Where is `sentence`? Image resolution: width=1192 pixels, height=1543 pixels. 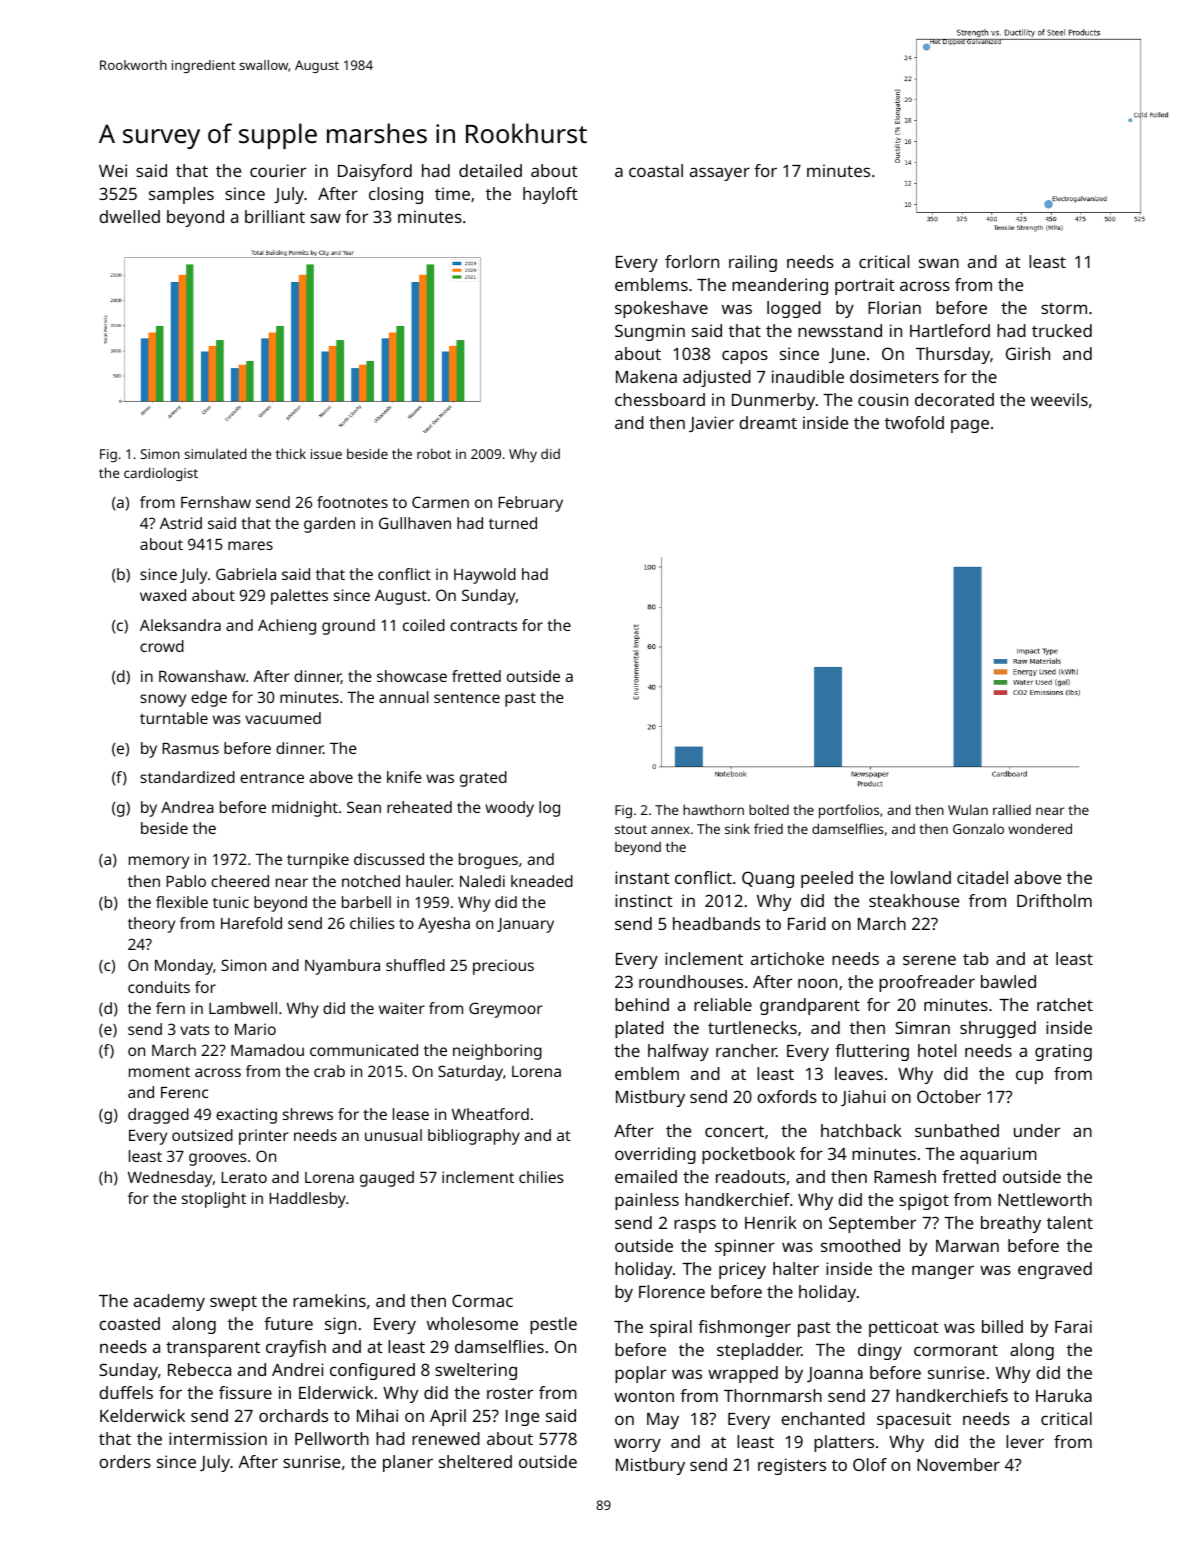 sentence is located at coordinates (467, 698).
